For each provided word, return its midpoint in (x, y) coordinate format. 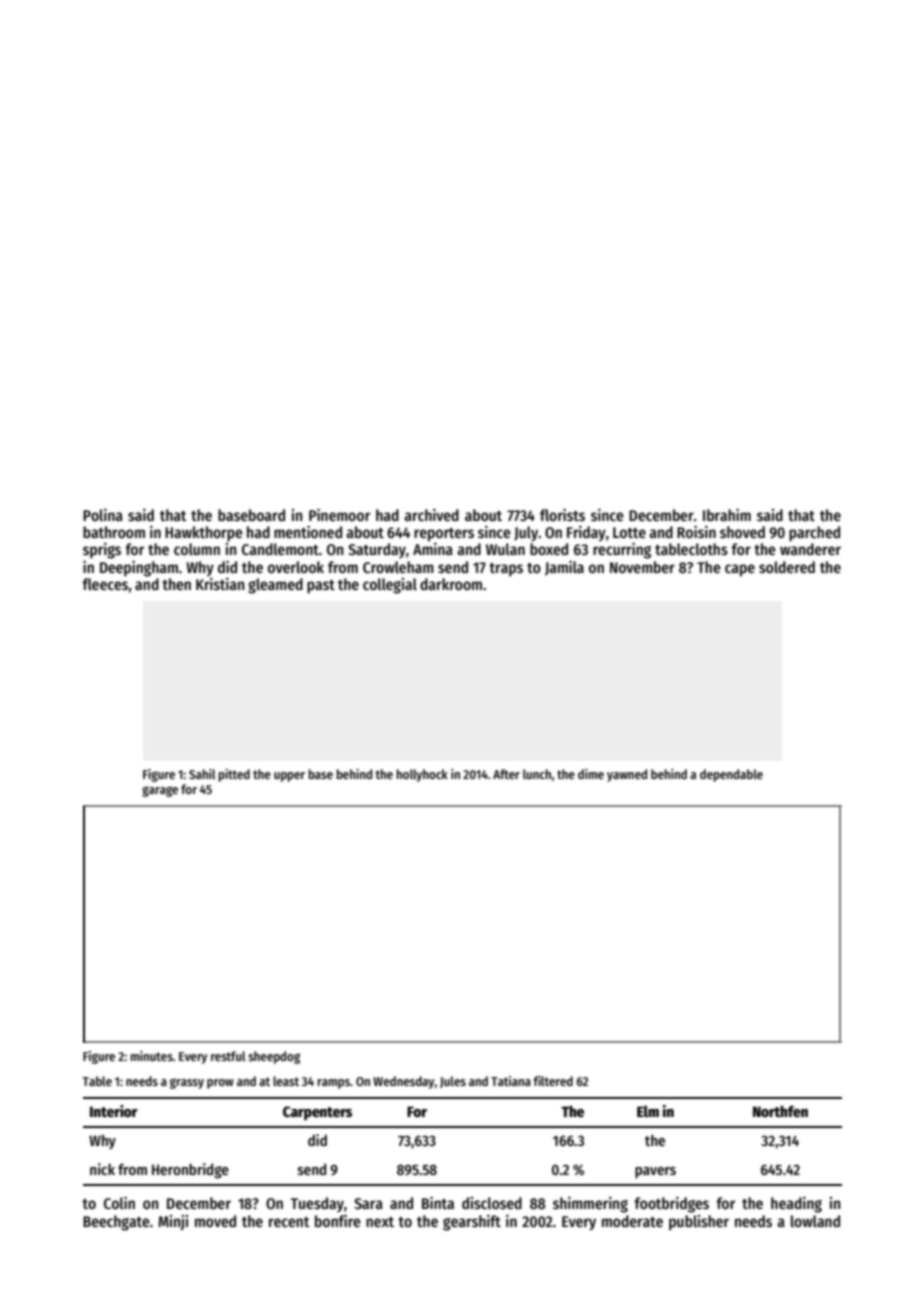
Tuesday (317, 1204)
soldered (787, 567)
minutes (151, 1056)
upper (289, 777)
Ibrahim (727, 515)
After (506, 774)
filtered (553, 1081)
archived (431, 515)
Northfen (780, 1111)
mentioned (308, 532)
